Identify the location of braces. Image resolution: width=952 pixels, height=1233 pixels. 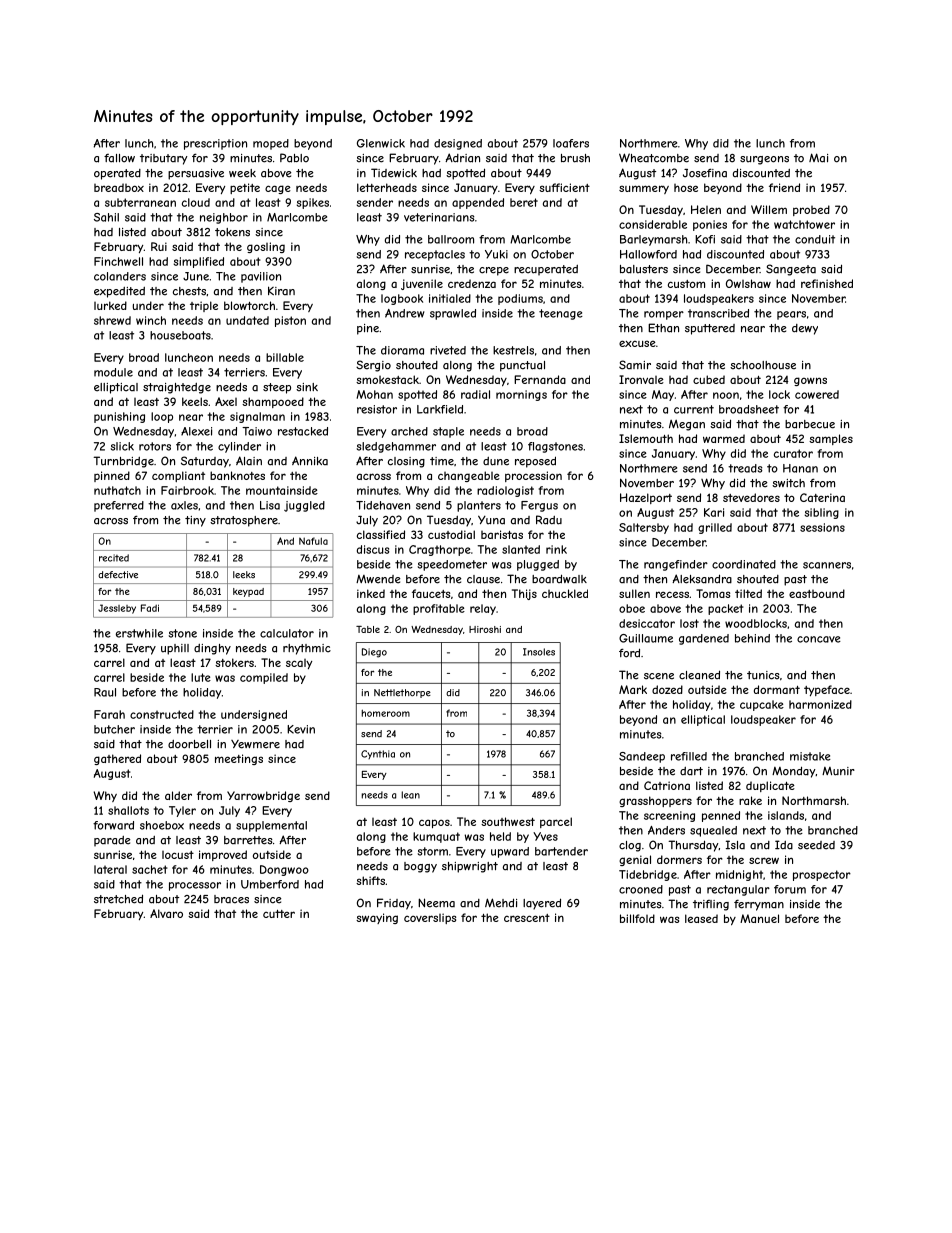
(231, 899).
